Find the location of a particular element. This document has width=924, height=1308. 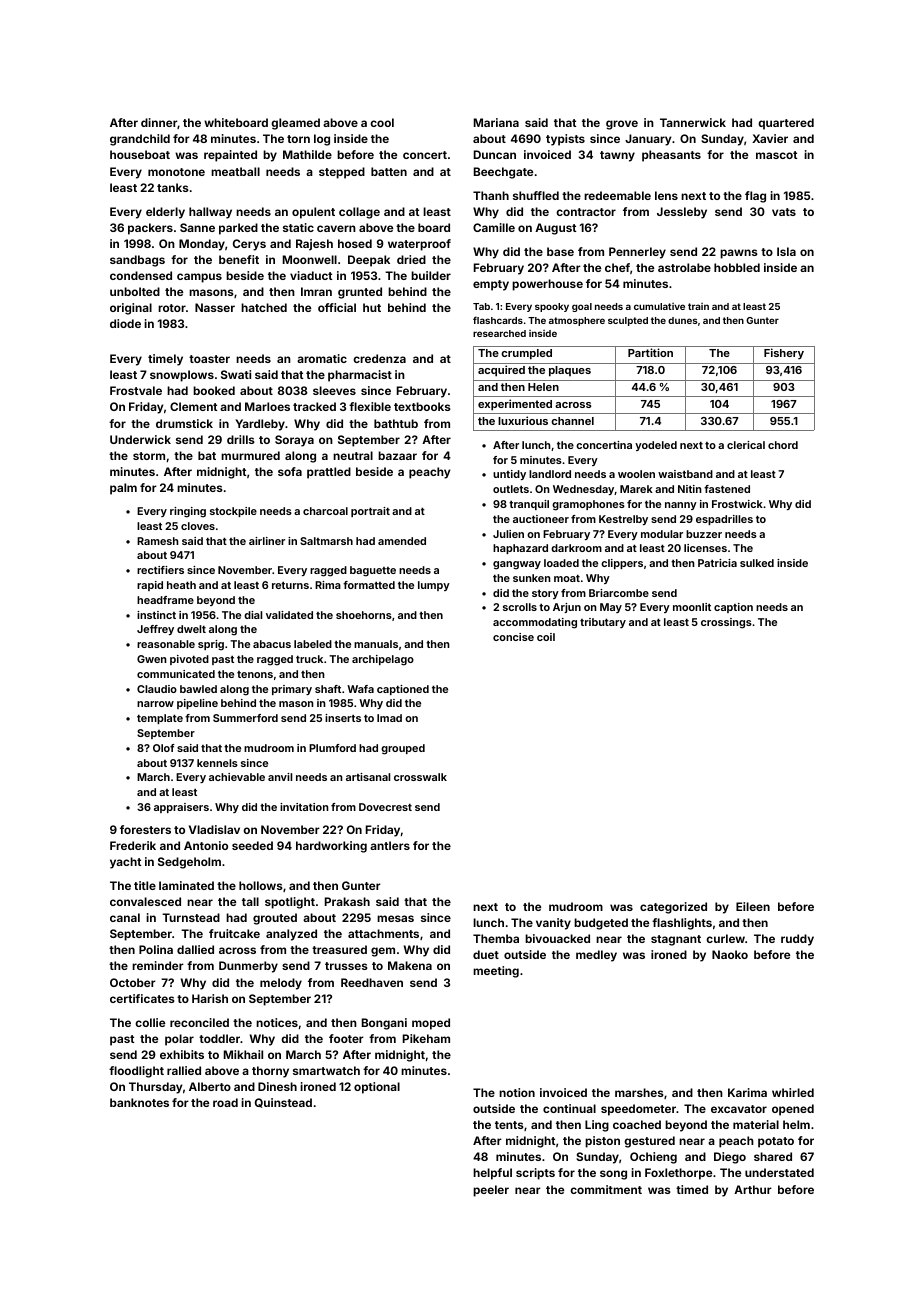

artisanal is located at coordinates (368, 777).
